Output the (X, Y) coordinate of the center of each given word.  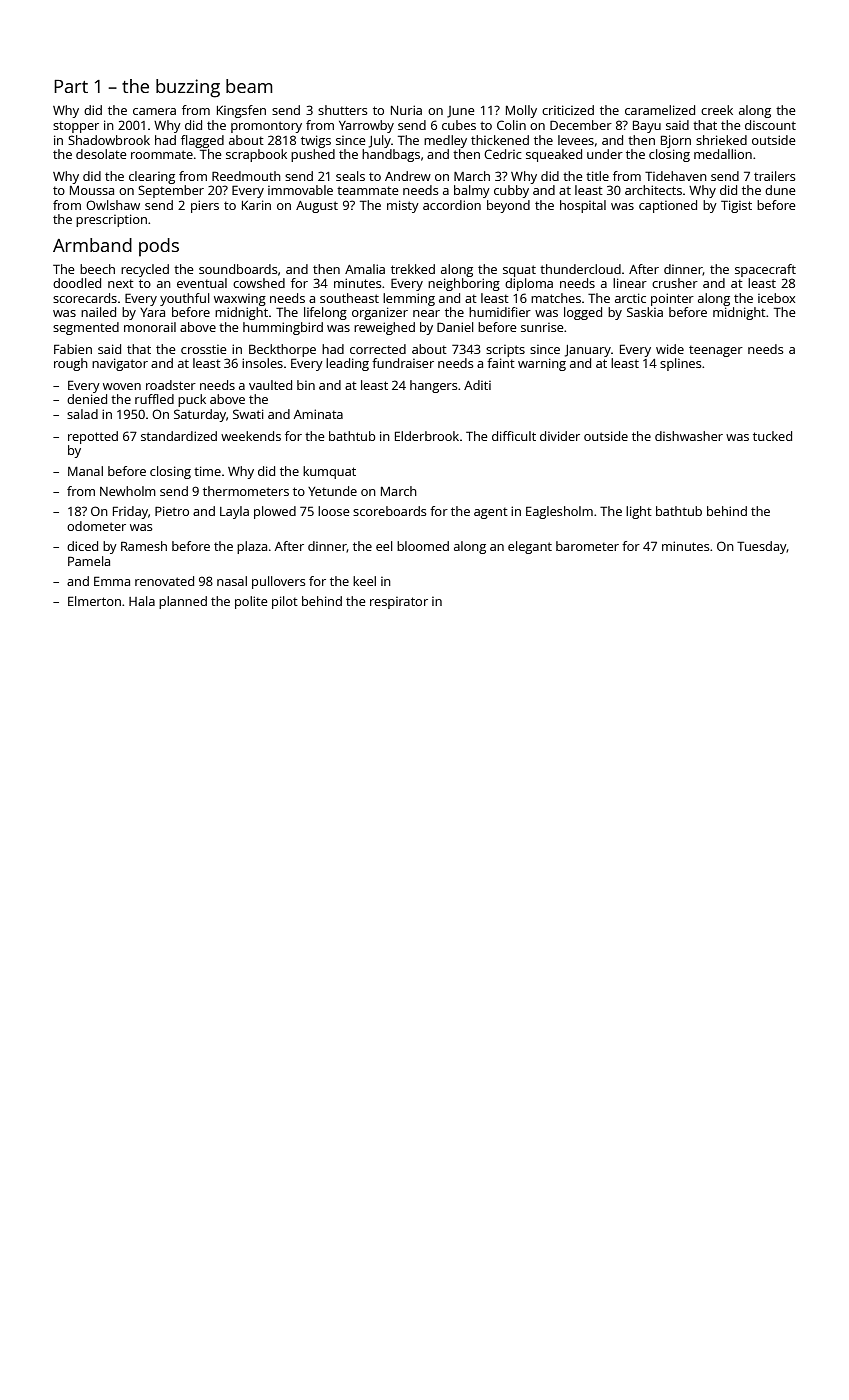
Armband (92, 245)
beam (249, 86)
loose (333, 511)
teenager (716, 351)
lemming (409, 299)
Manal (85, 471)
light (639, 512)
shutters (342, 110)
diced (82, 546)
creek (717, 110)
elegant (530, 547)
